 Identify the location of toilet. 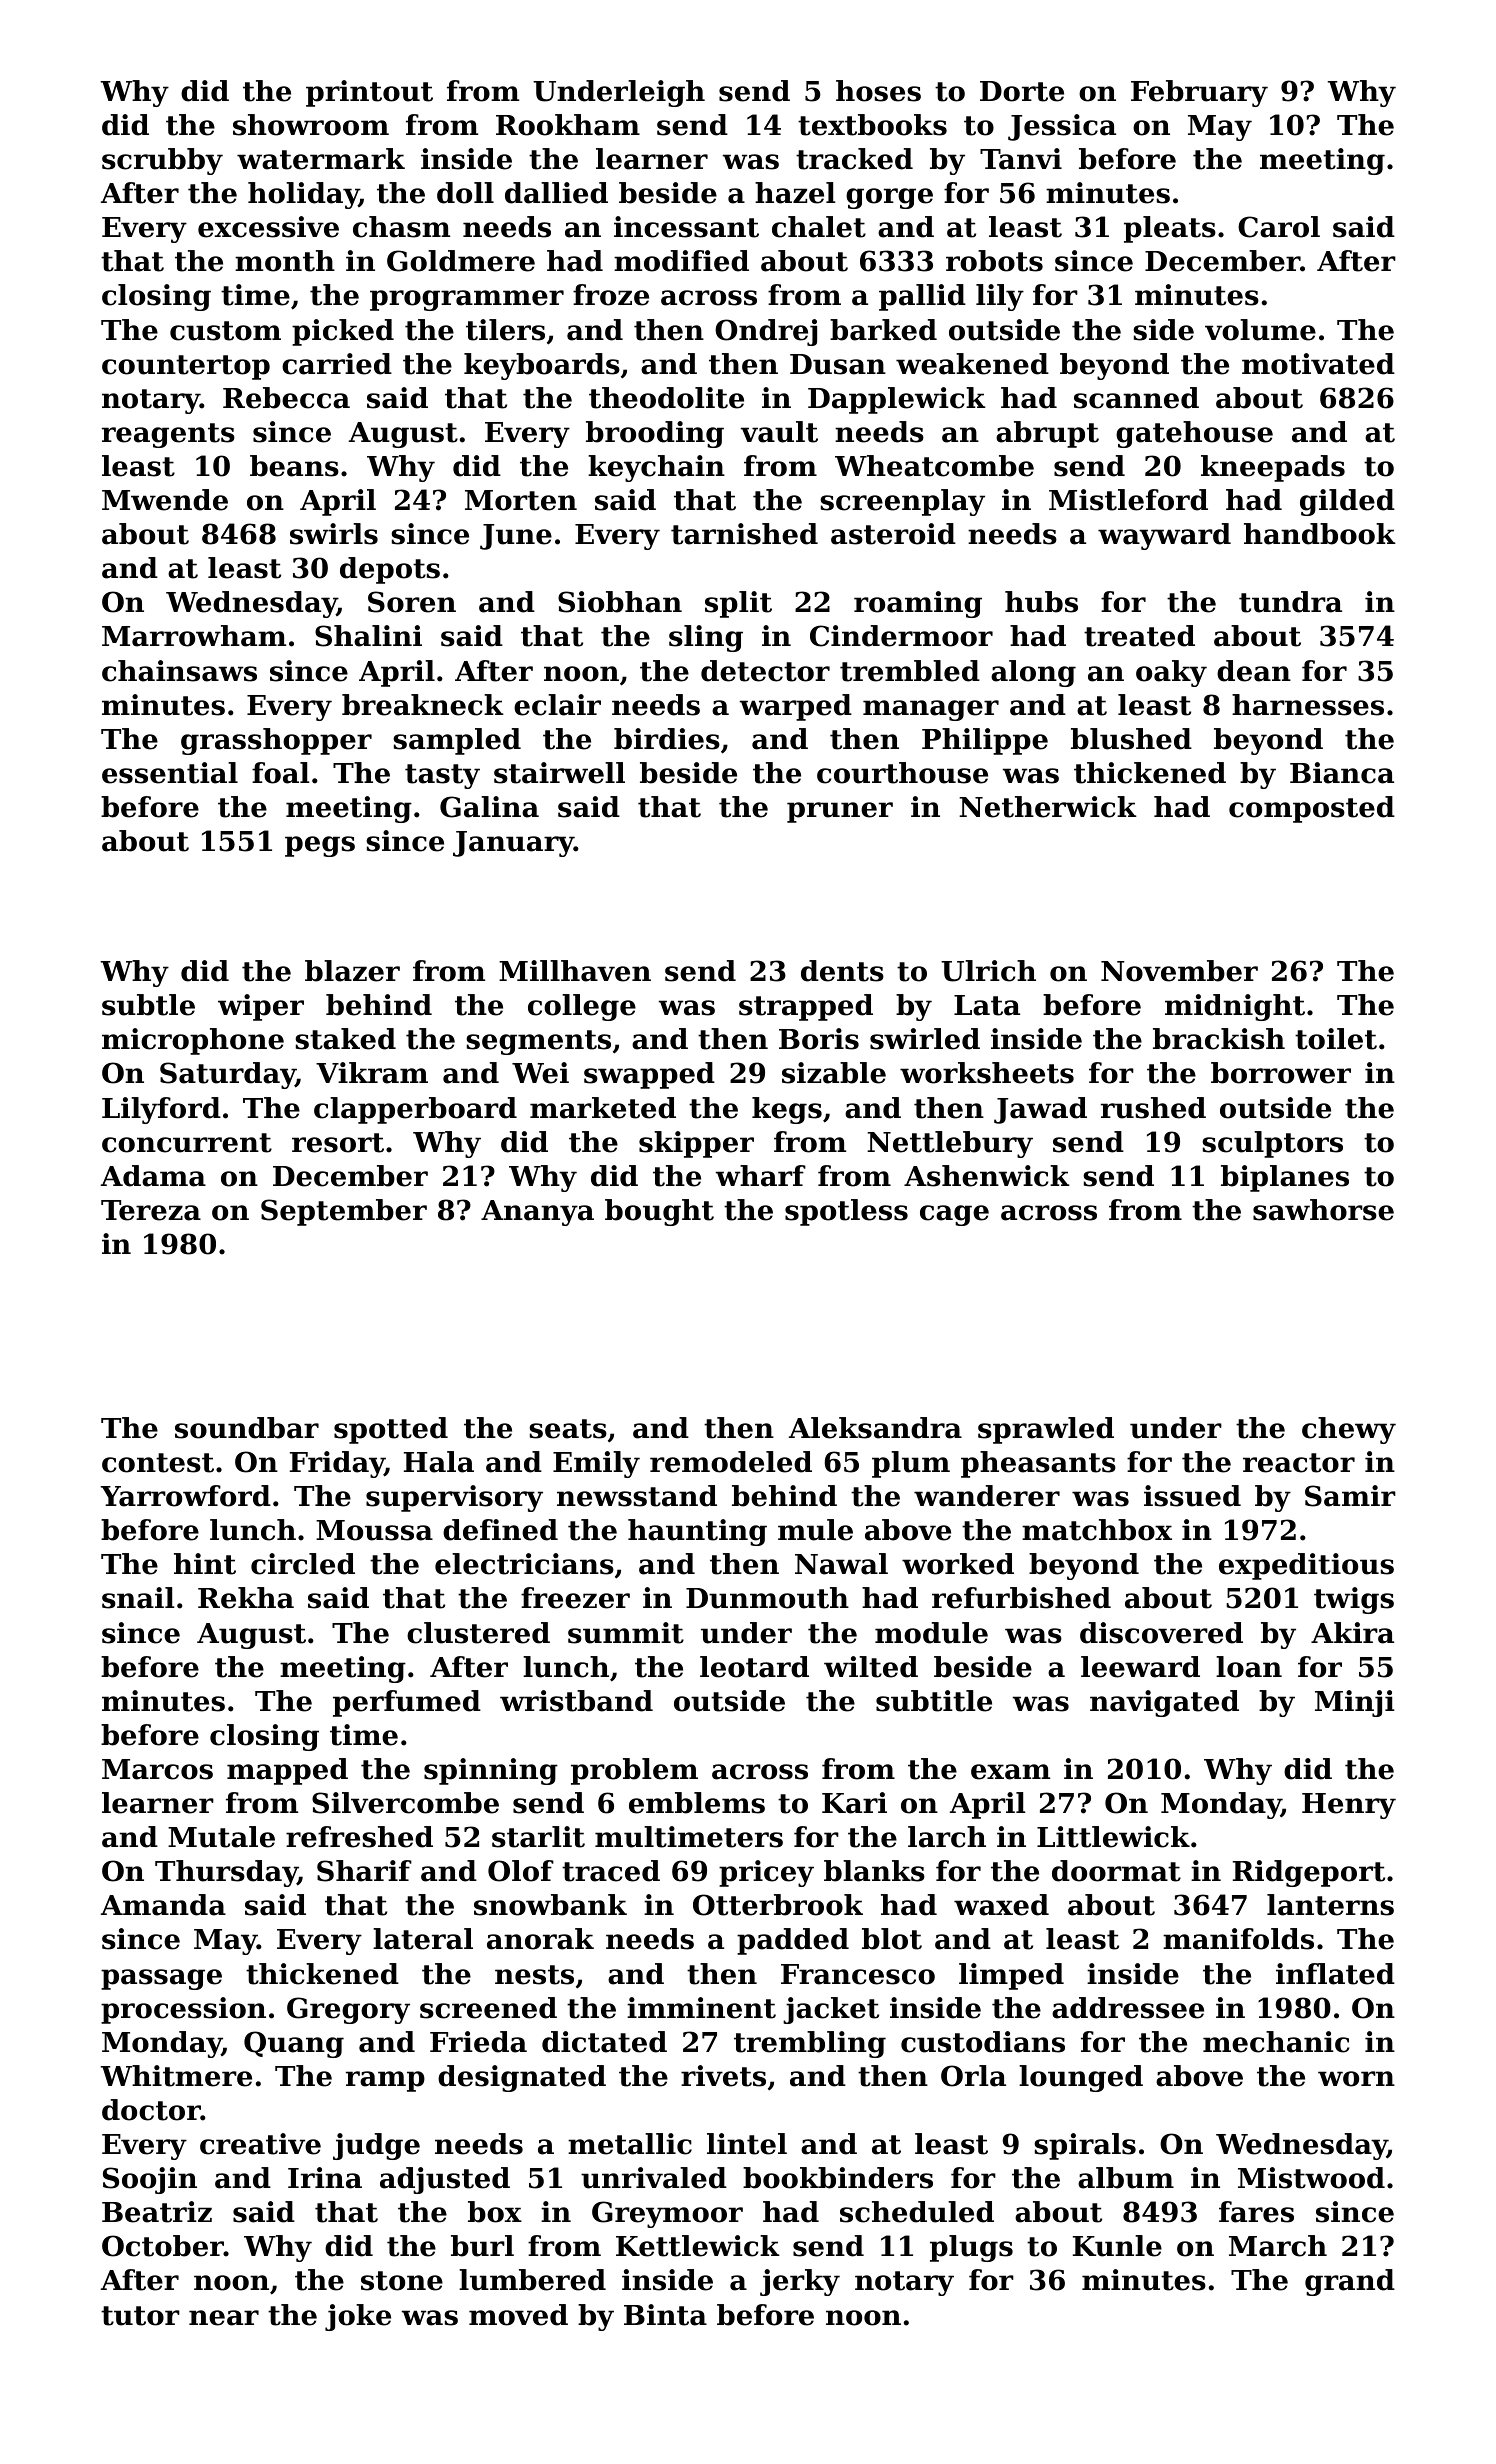
(1336, 1039).
